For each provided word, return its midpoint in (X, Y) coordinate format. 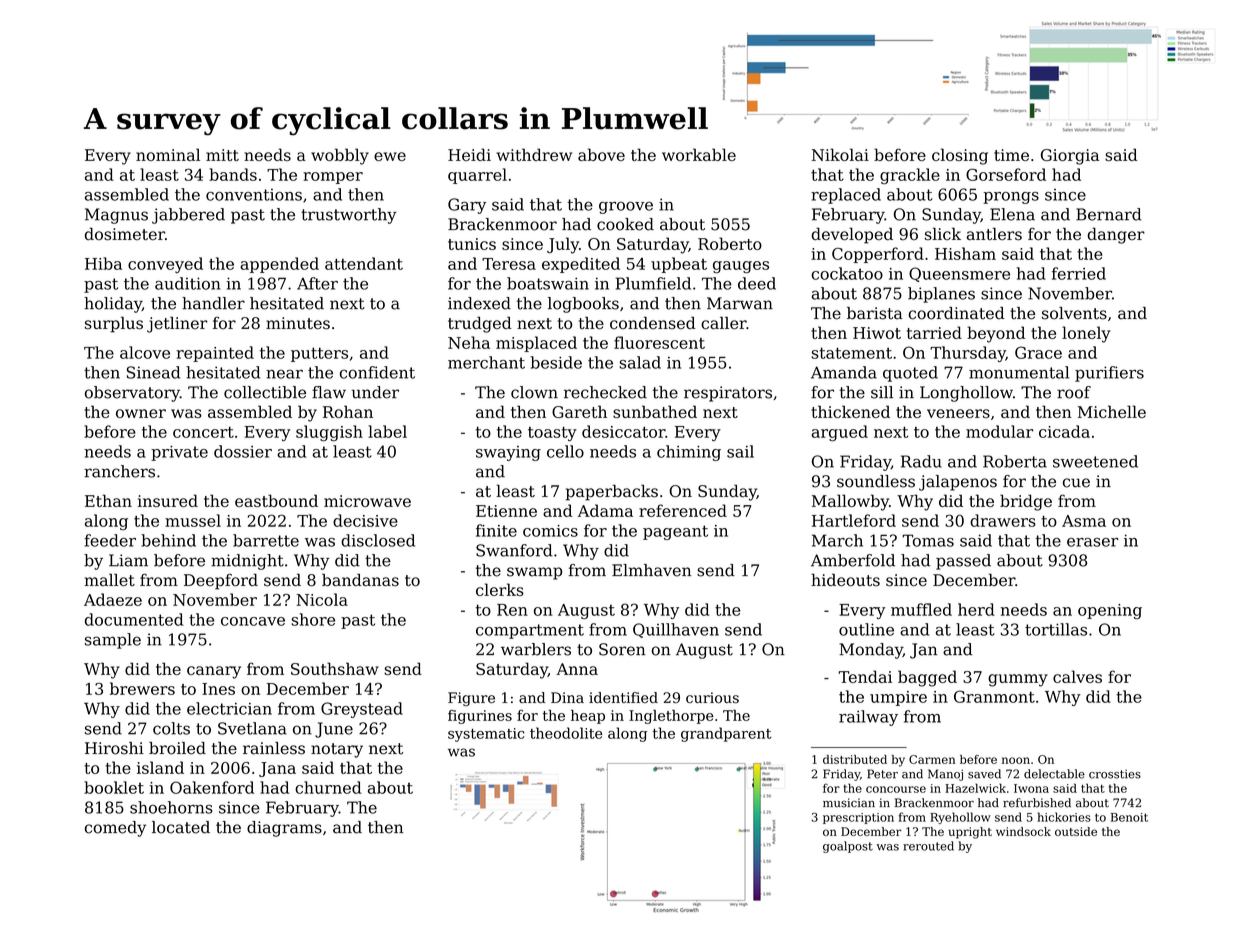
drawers (1003, 520)
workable (699, 154)
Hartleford (854, 520)
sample (113, 641)
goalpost (848, 847)
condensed (653, 322)
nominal (168, 154)
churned (328, 787)
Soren (622, 649)
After (317, 283)
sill (882, 392)
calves (1077, 676)
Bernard (1109, 214)
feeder (110, 540)
